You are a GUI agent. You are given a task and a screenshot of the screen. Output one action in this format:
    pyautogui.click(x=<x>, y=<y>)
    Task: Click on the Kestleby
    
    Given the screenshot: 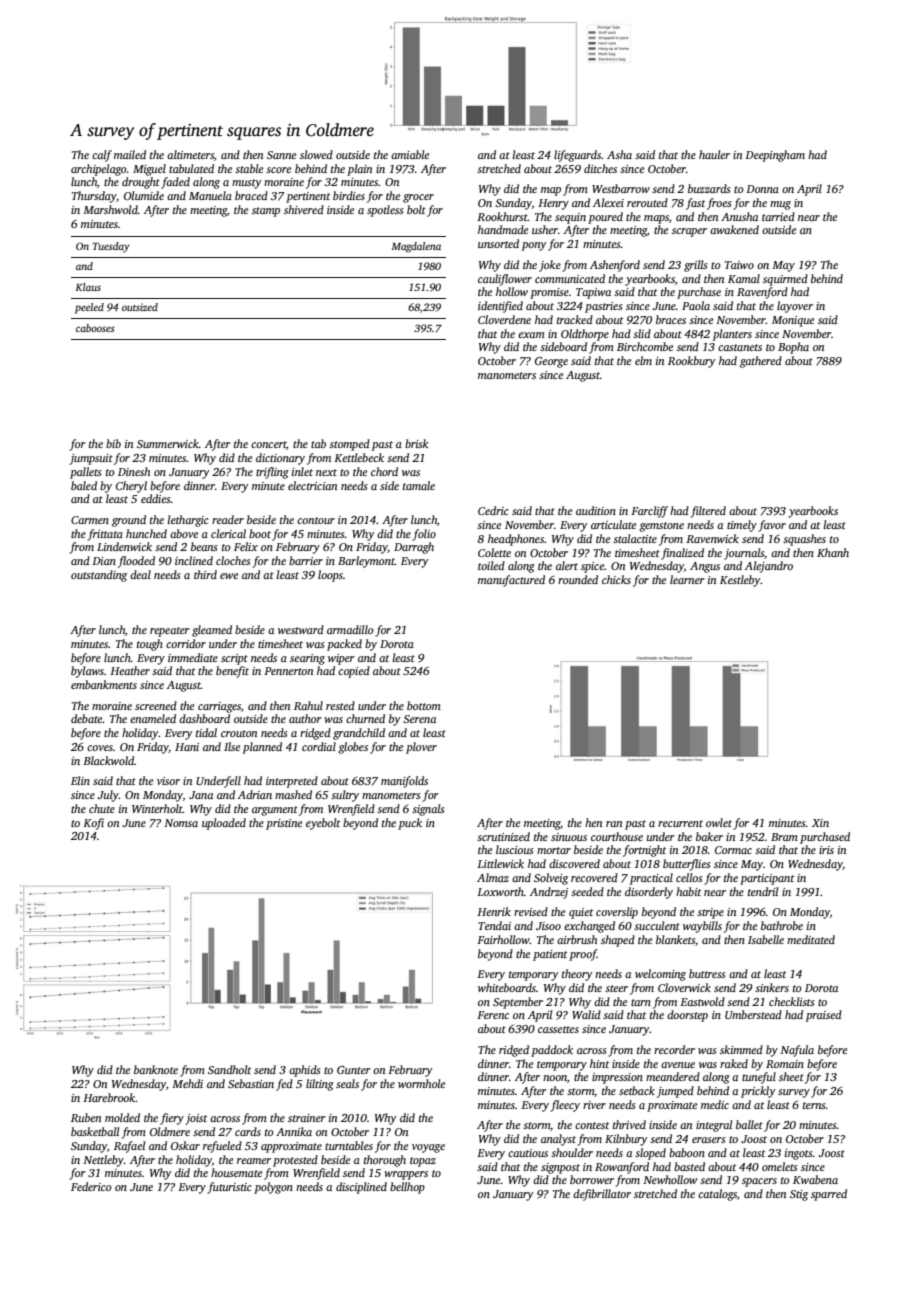 What is the action you would take?
    pyautogui.click(x=740, y=581)
